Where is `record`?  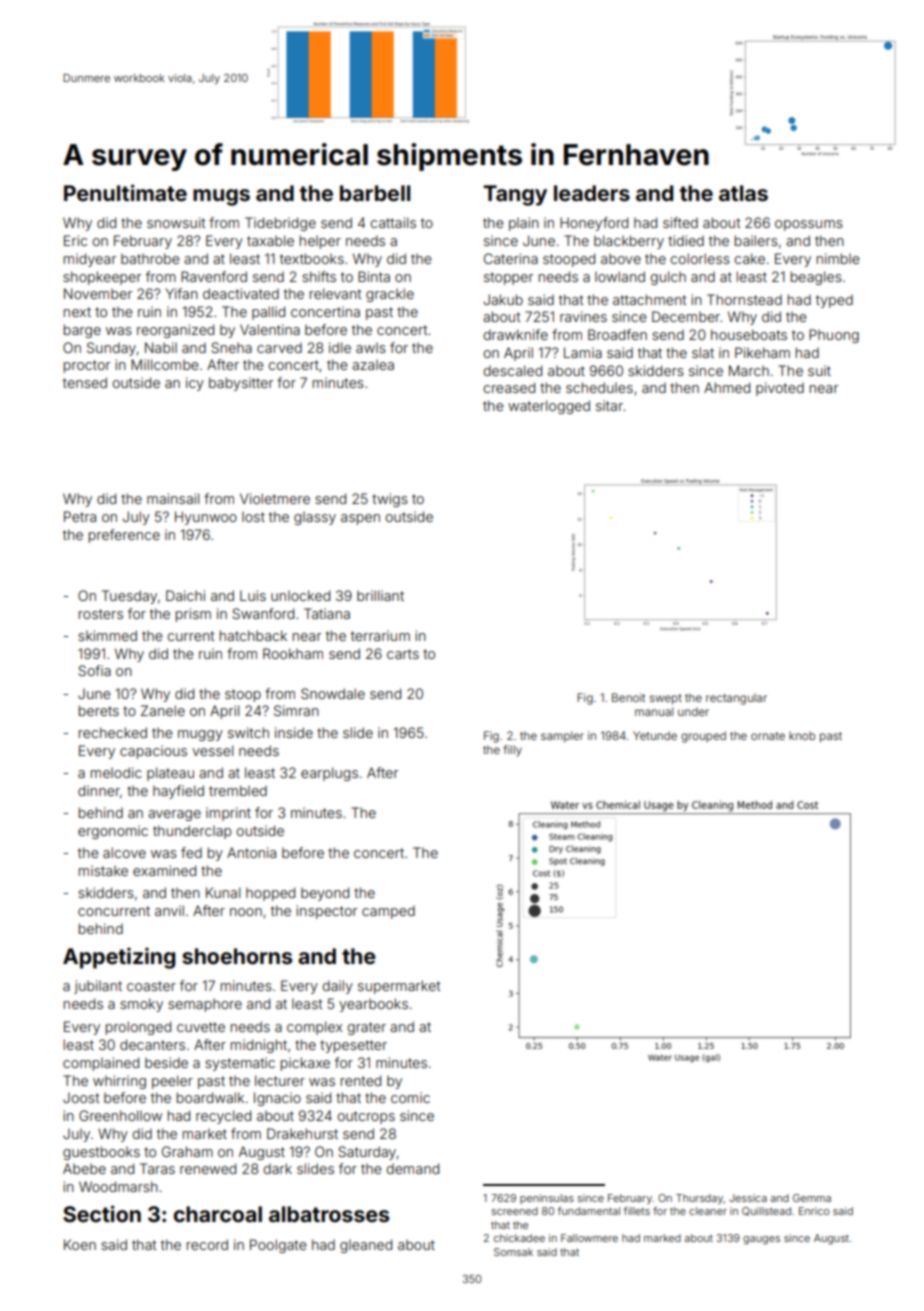 record is located at coordinates (207, 1244).
